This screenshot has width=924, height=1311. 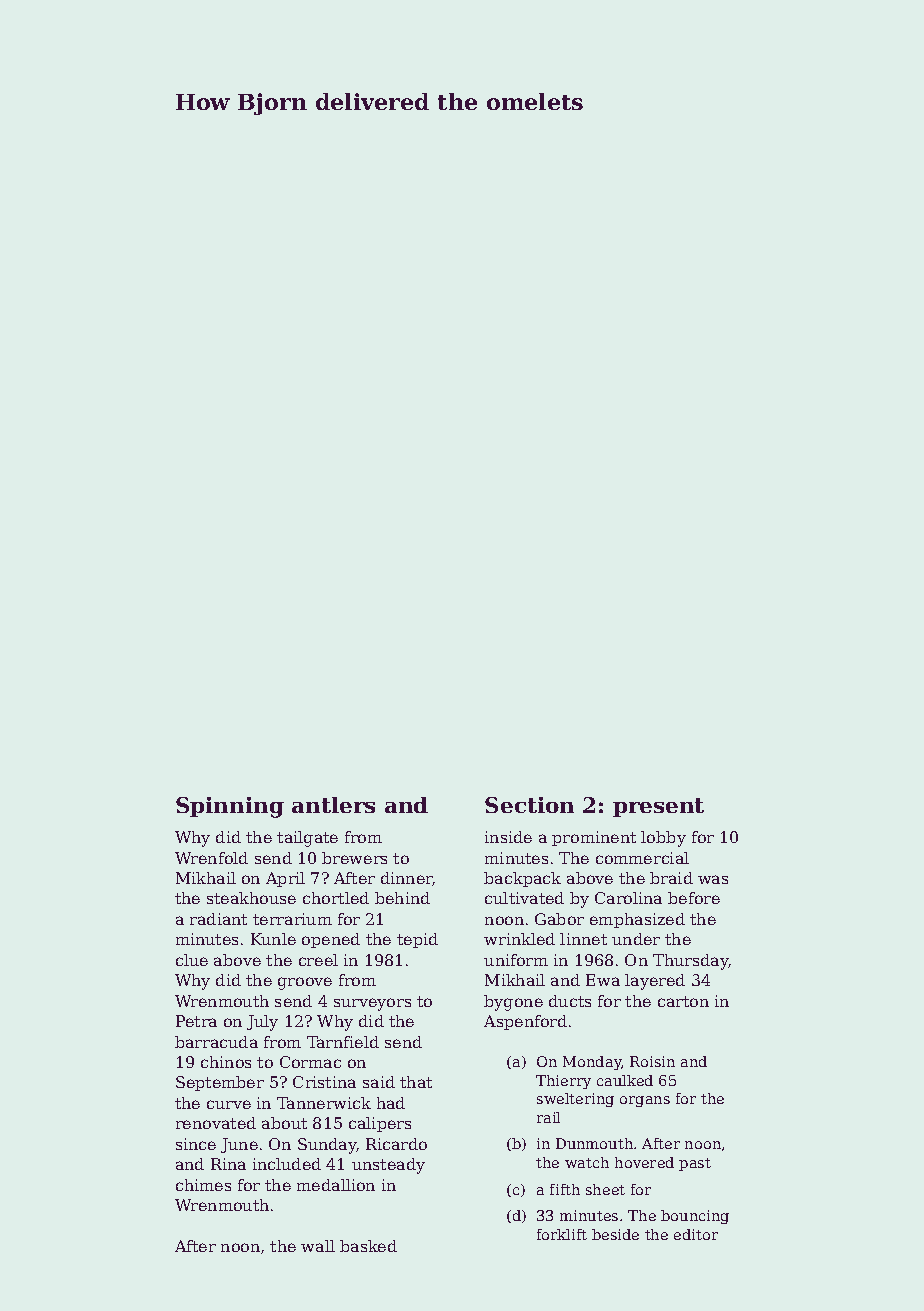 What do you see at coordinates (690, 962) in the screenshot?
I see `Thursday` at bounding box center [690, 962].
